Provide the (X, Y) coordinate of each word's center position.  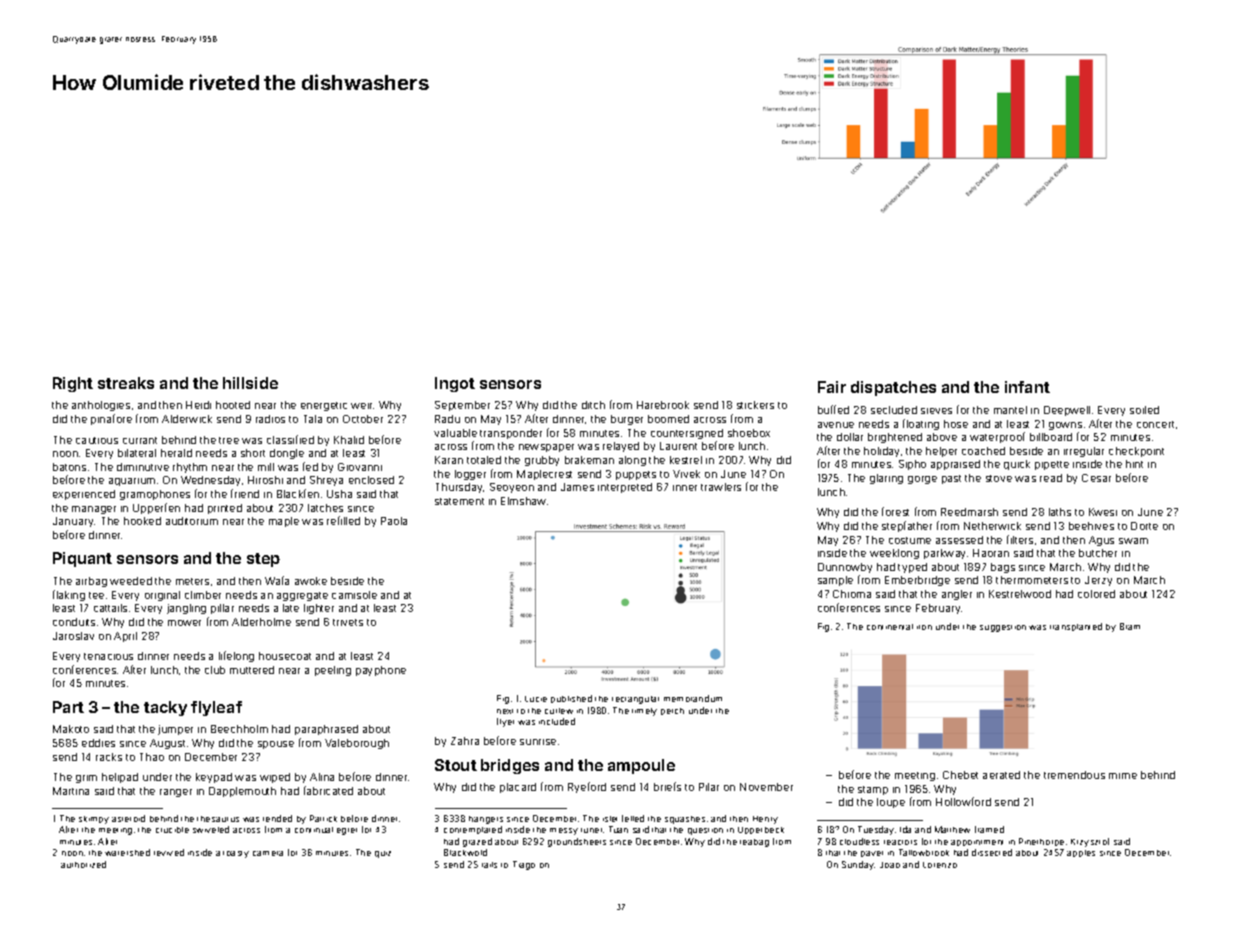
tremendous (1074, 775)
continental (890, 627)
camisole (354, 595)
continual (314, 830)
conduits (74, 622)
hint (1134, 464)
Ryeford (587, 787)
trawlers (721, 487)
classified (290, 439)
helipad (120, 778)
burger (627, 420)
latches (325, 508)
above (942, 437)
